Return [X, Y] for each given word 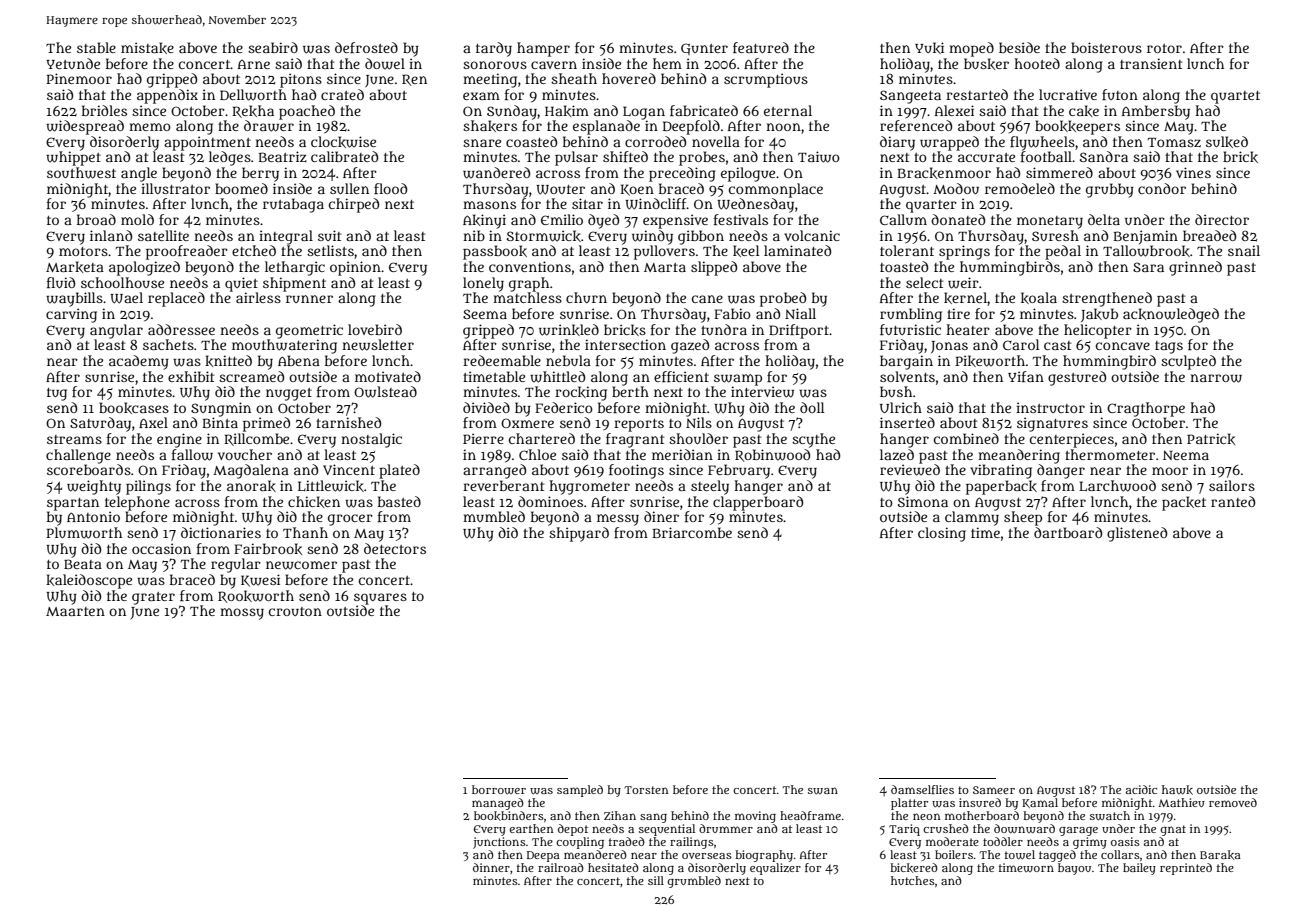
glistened [1137, 534]
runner [309, 299]
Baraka [1220, 855]
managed [498, 804]
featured [761, 47]
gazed [690, 346]
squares [380, 599]
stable [96, 47]
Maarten [75, 611]
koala [1039, 298]
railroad [561, 867]
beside [1019, 47]
